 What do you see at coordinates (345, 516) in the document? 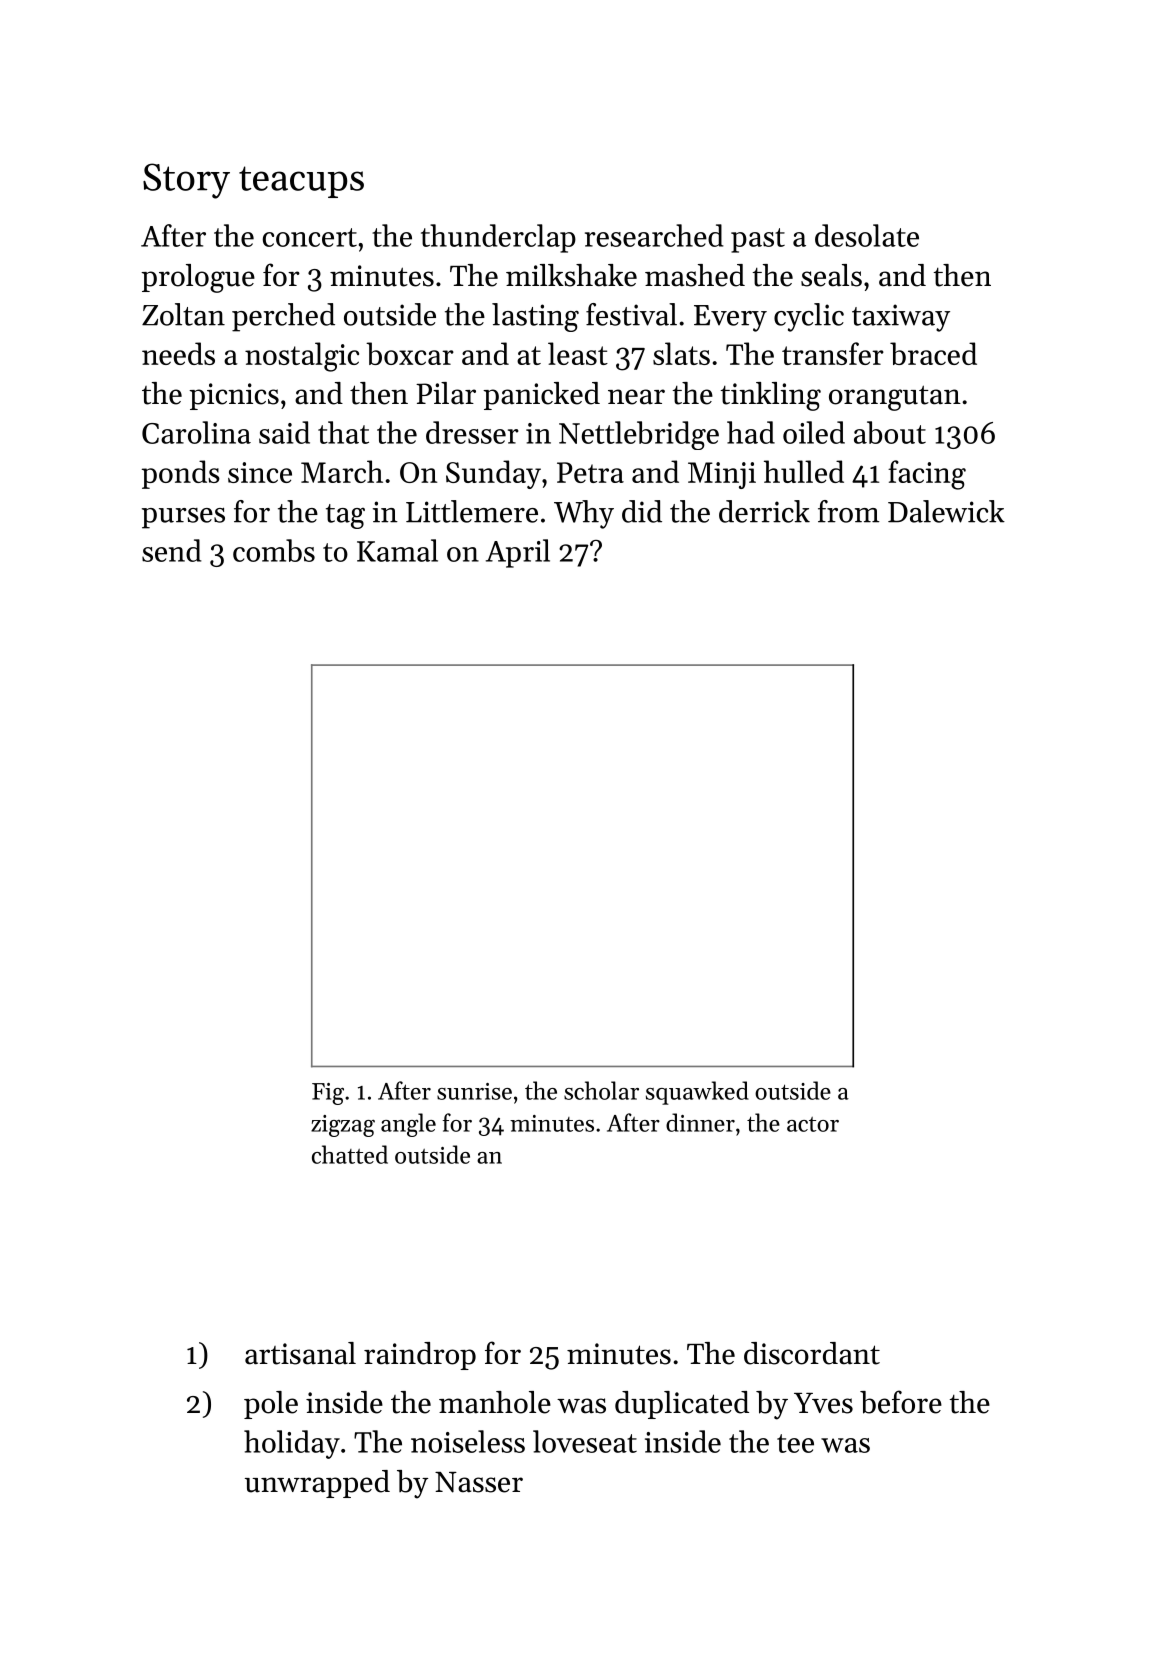
I see `tag` at bounding box center [345, 516].
